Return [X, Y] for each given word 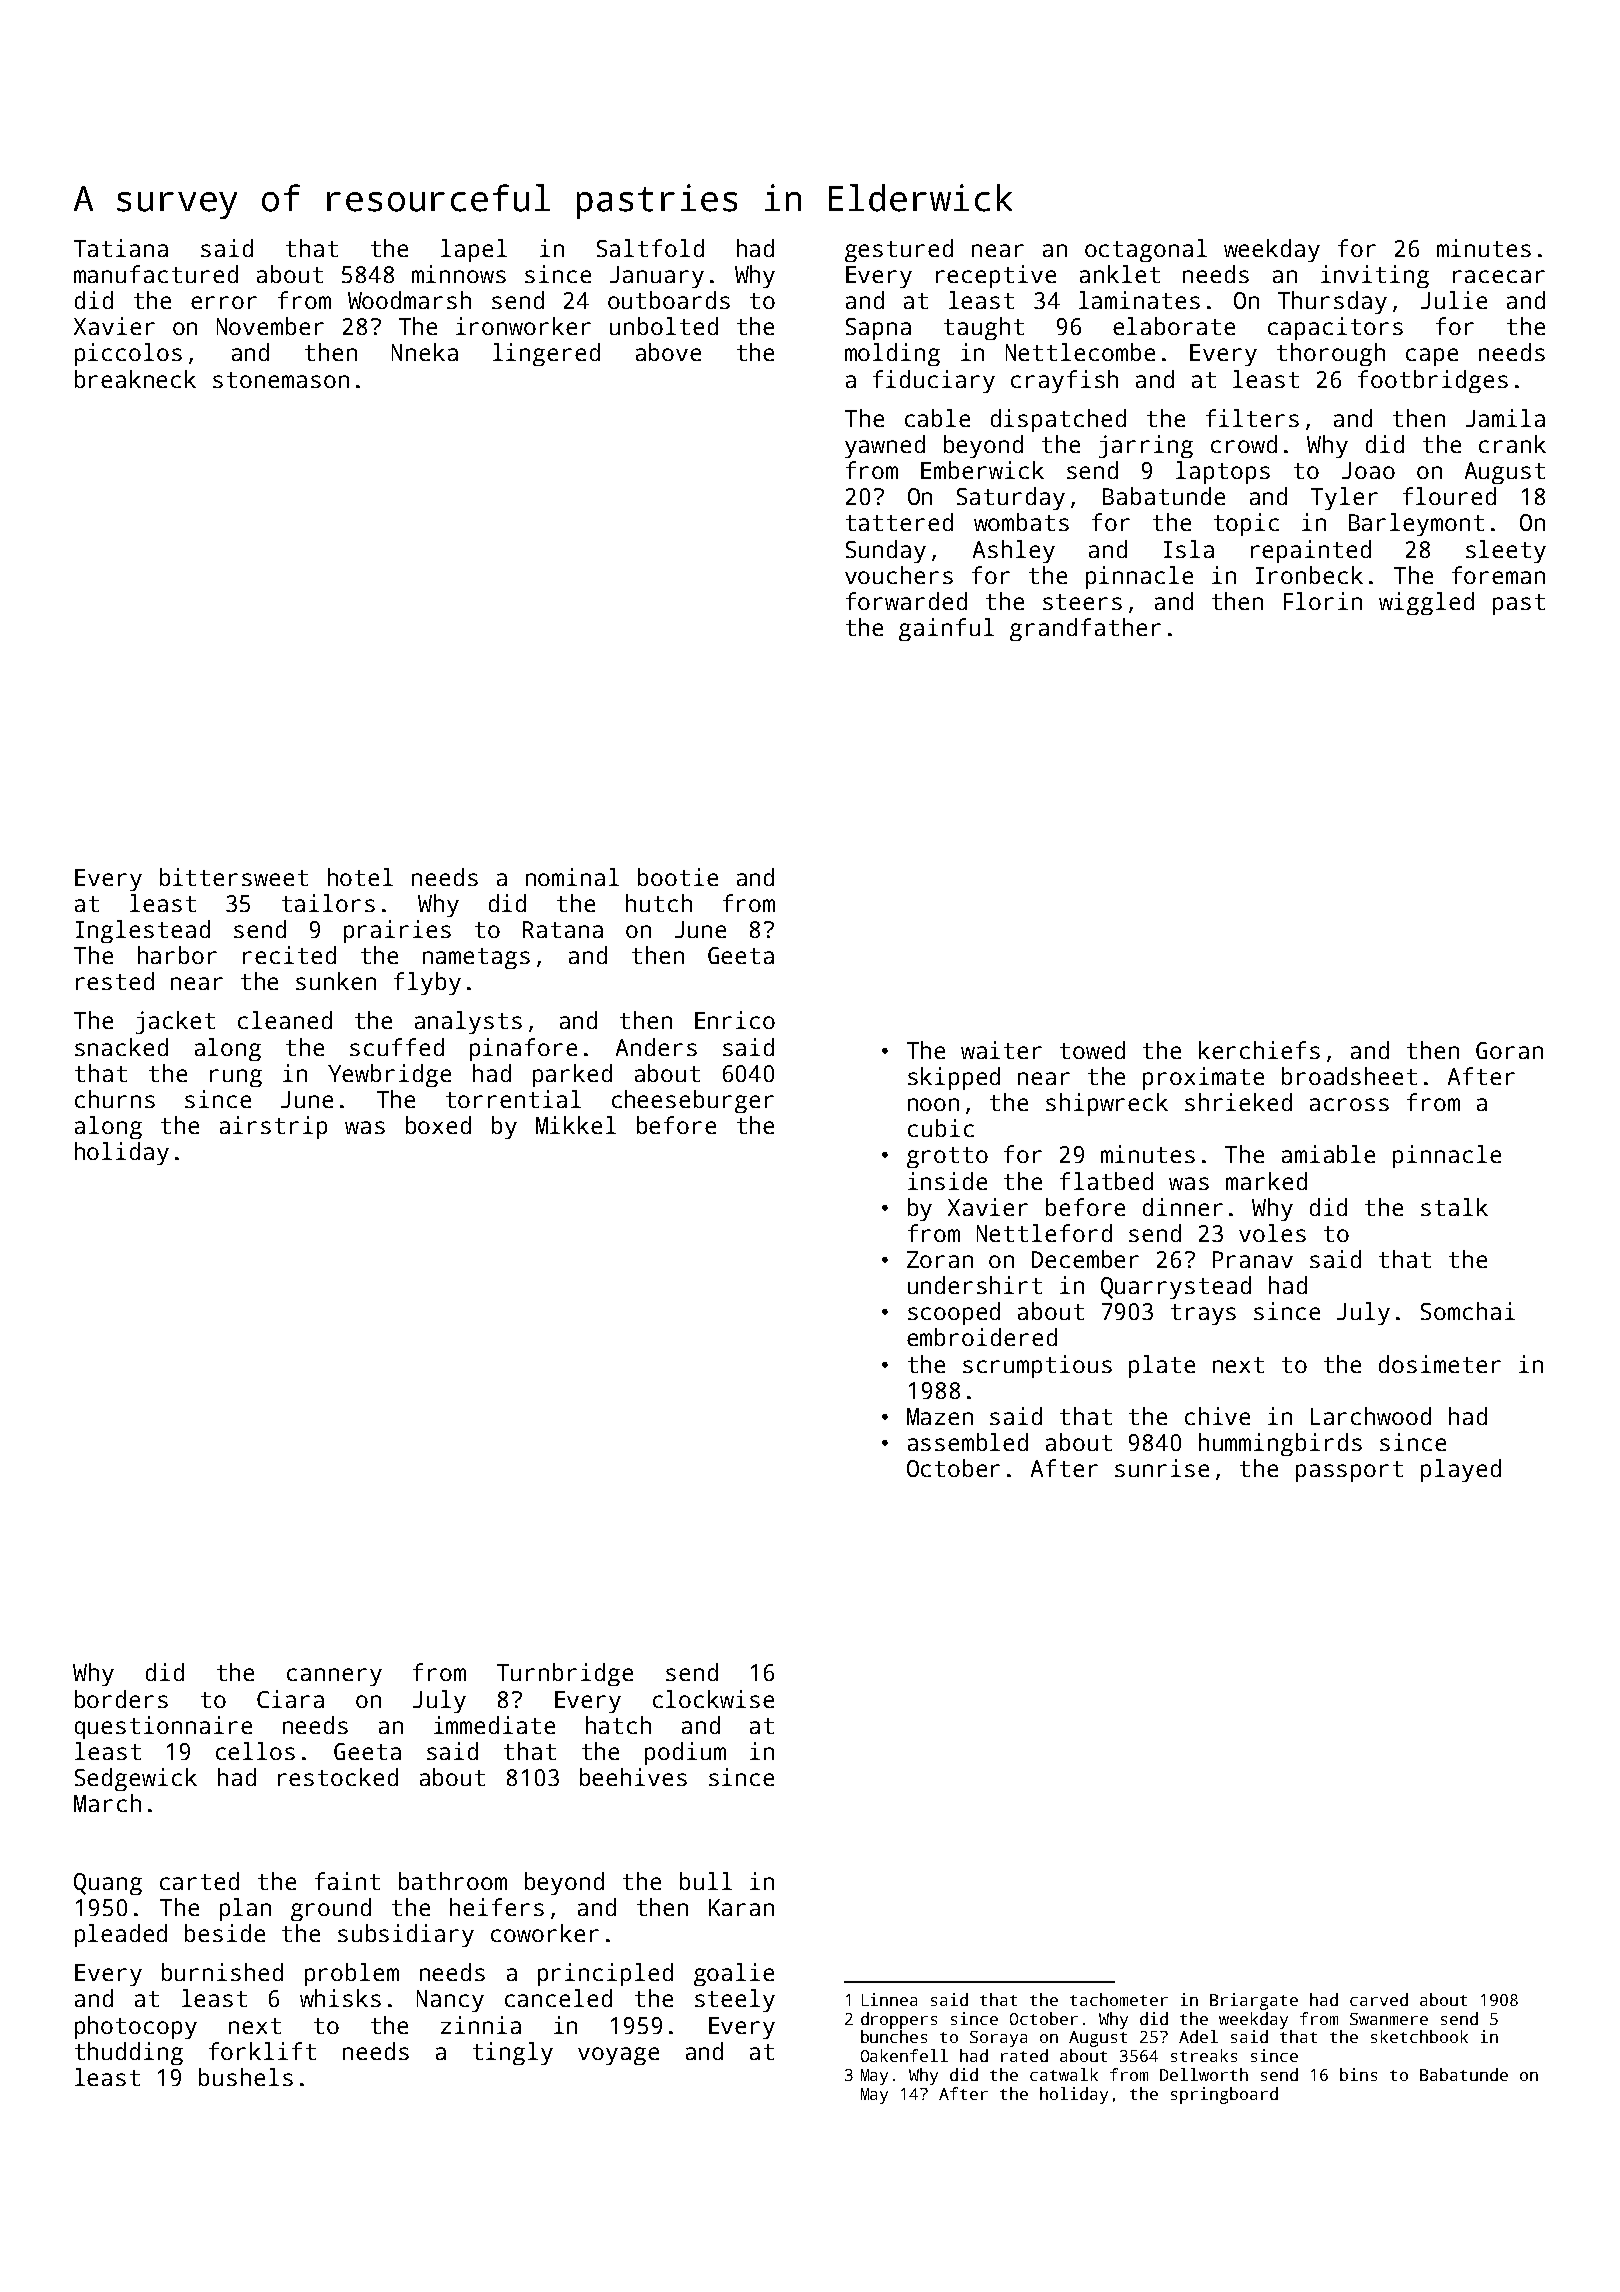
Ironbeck [1309, 575]
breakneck [135, 379]
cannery [334, 1677]
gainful [946, 629]
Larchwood [1371, 1416]
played [1461, 1470]
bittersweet [234, 877]
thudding [129, 2053]
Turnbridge [565, 1674]
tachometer [1119, 1999]
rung [236, 1078]
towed [1092, 1050]
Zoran [940, 1259]
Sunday [886, 551]
